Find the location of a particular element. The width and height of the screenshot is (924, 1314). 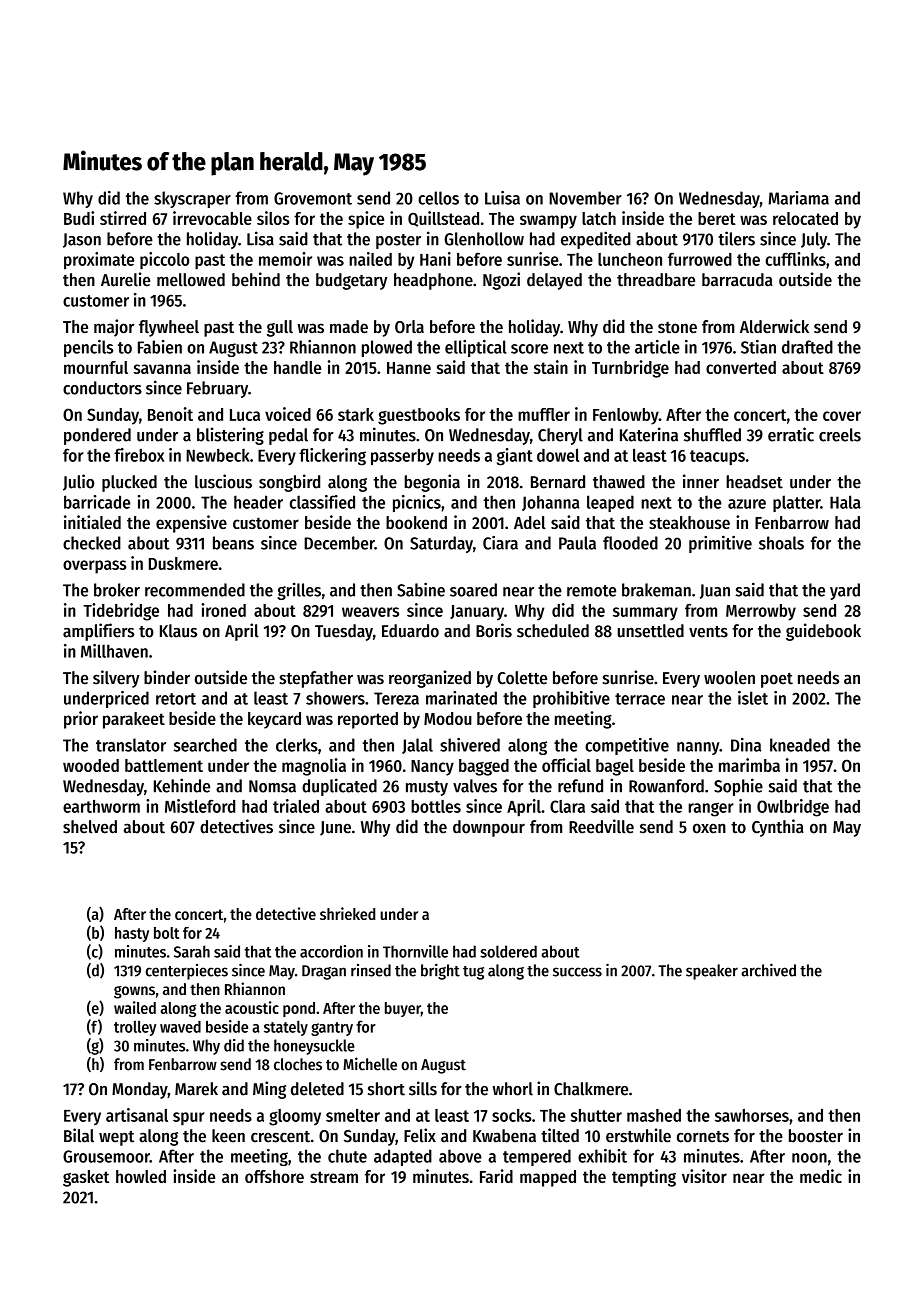

Tereza is located at coordinates (396, 698).
